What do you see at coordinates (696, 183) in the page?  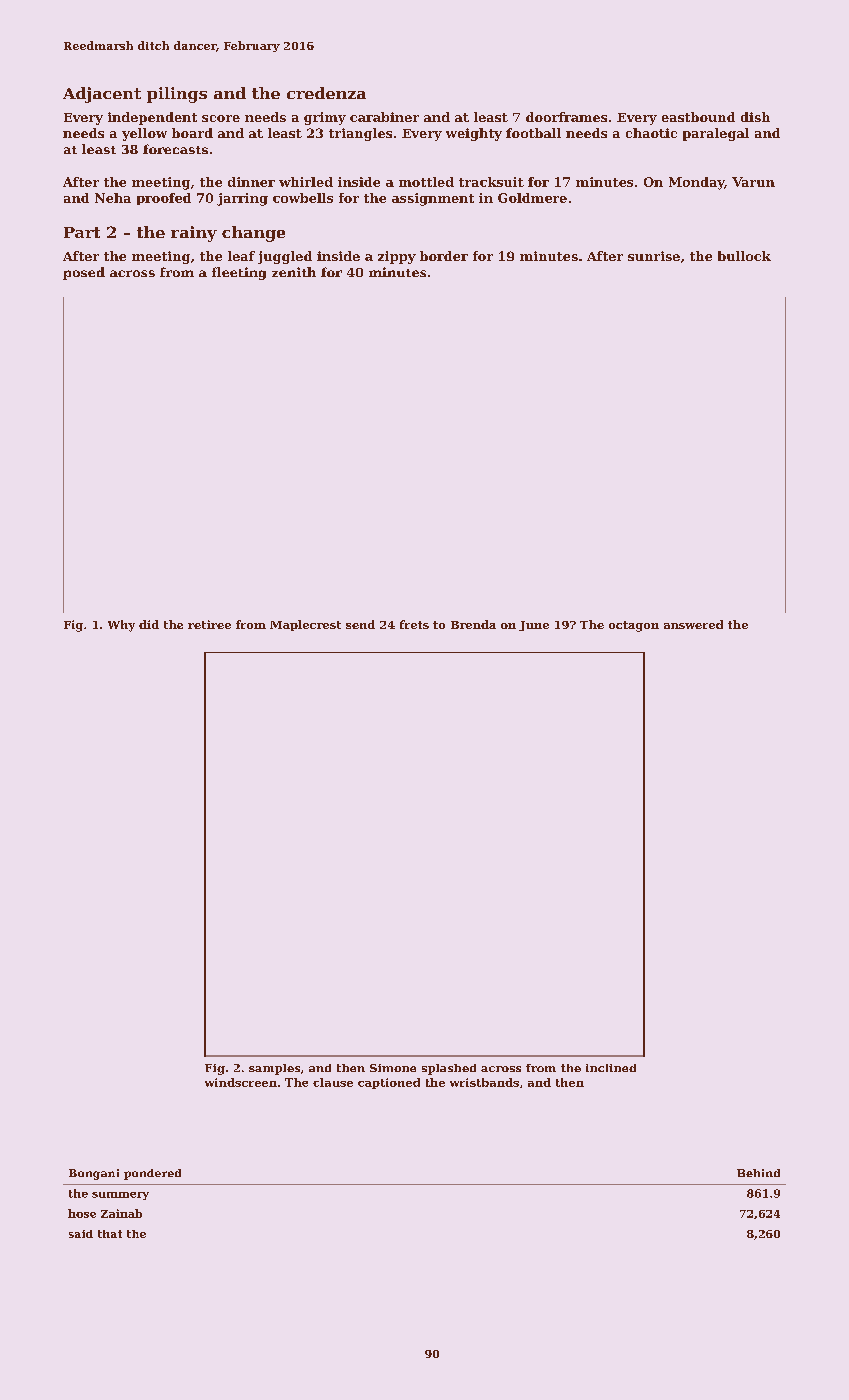 I see `Monday` at bounding box center [696, 183].
